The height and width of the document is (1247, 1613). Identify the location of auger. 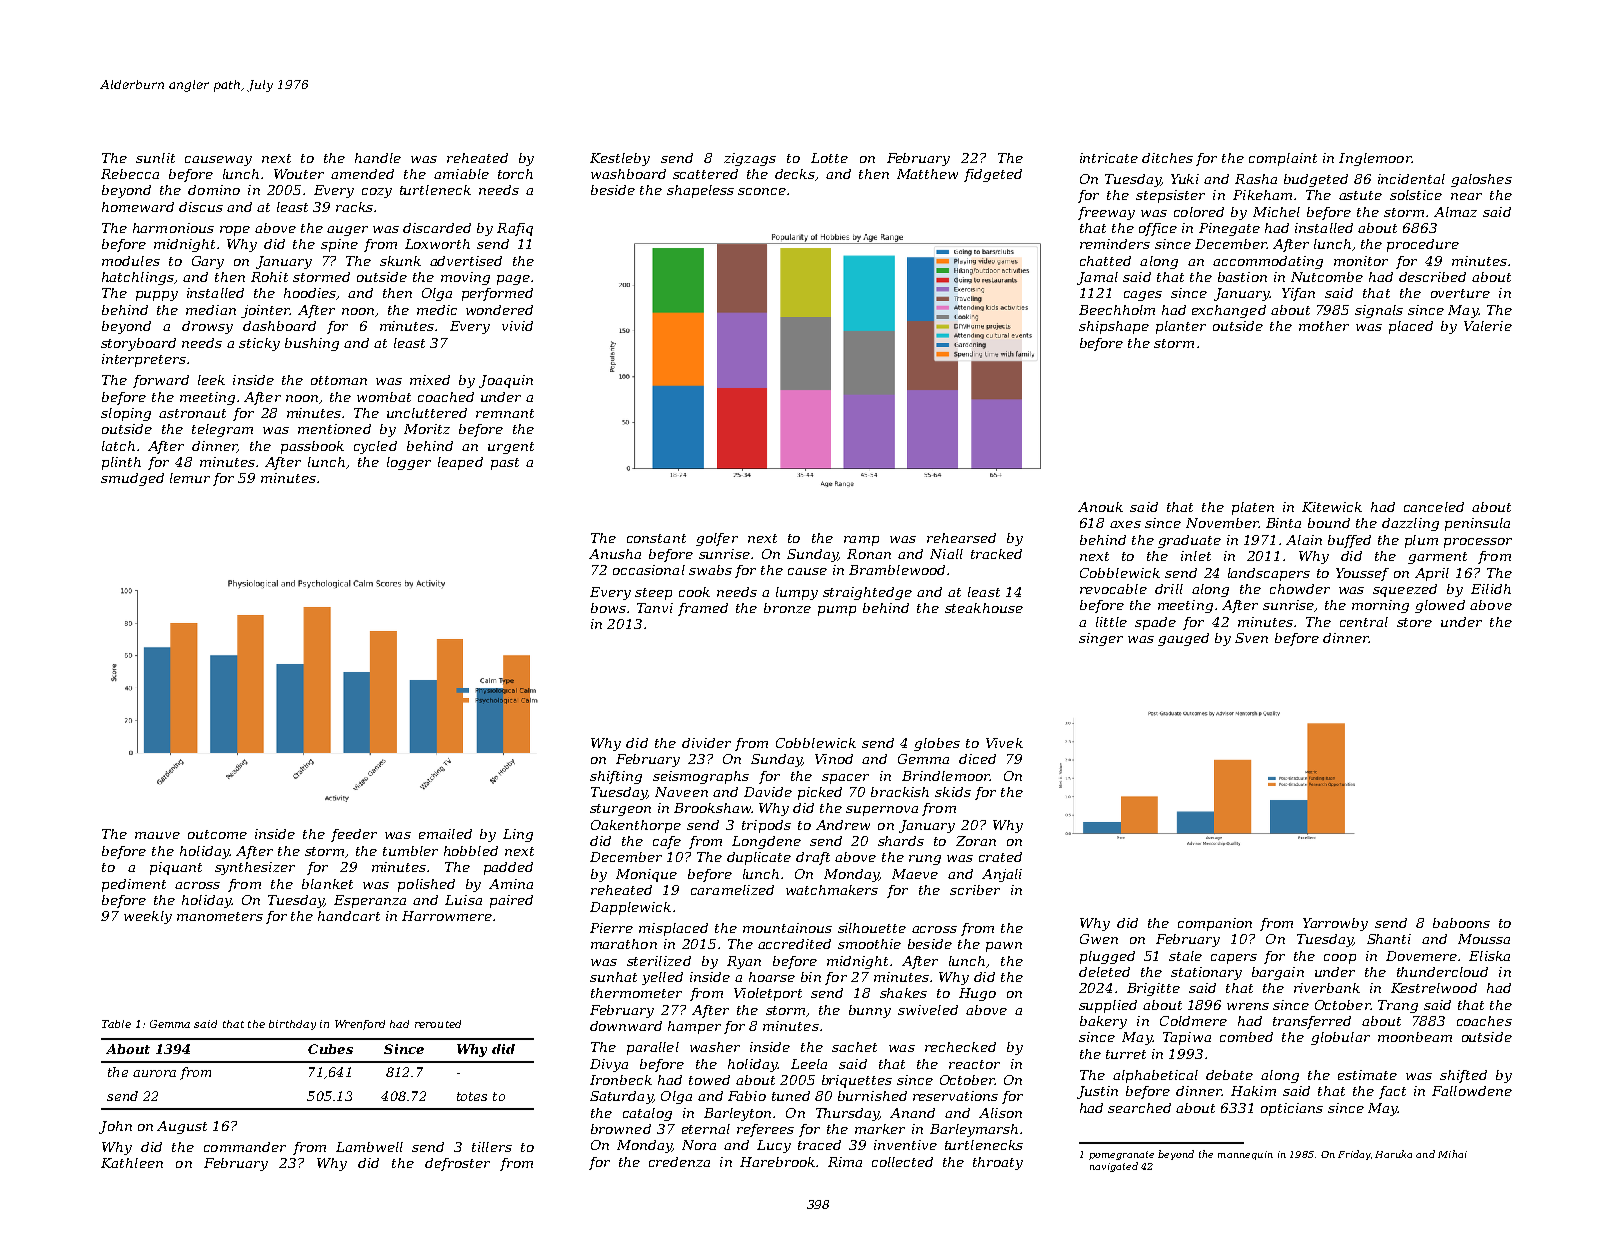
(347, 231).
